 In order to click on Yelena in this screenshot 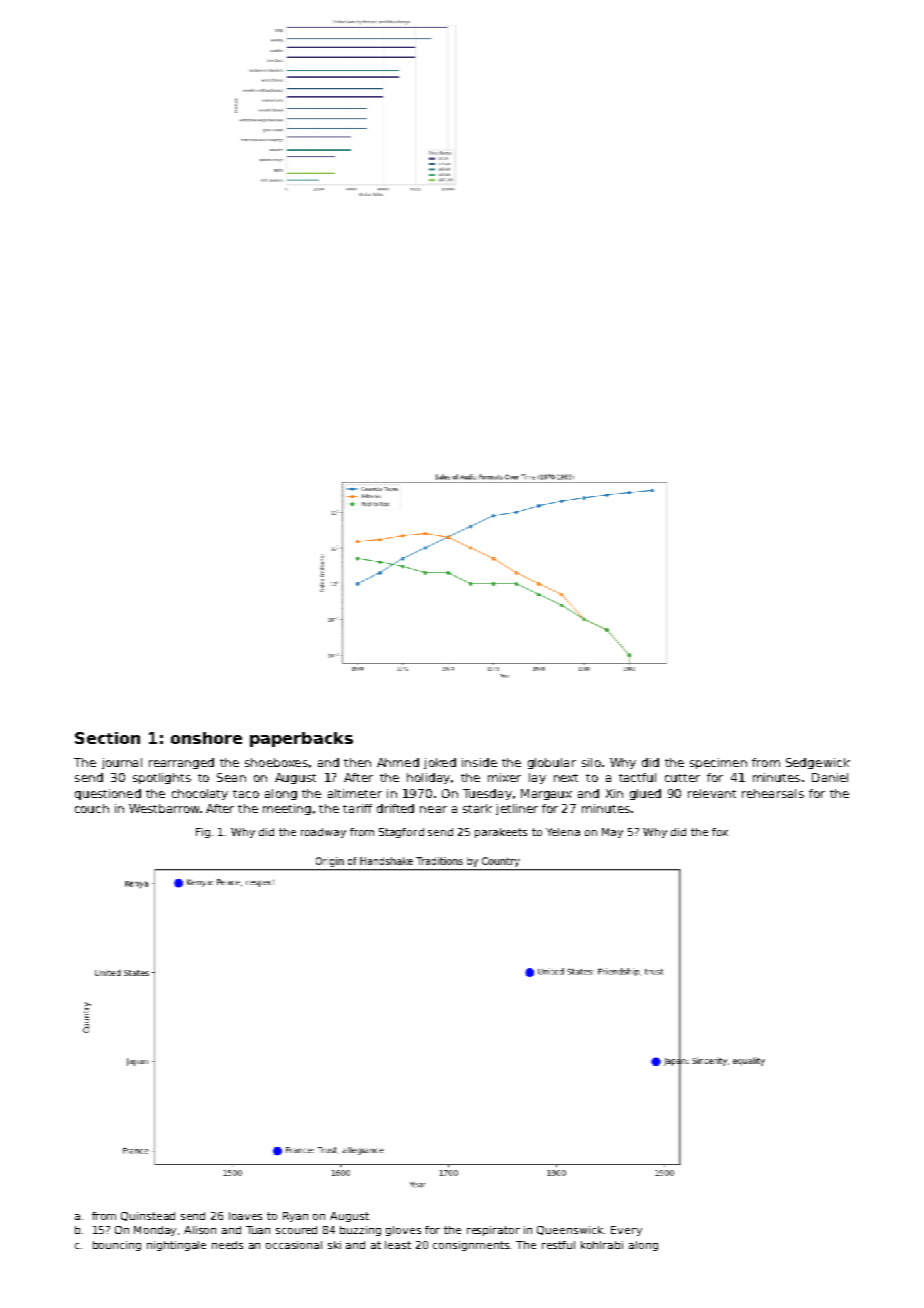, I will do `click(563, 832)`.
